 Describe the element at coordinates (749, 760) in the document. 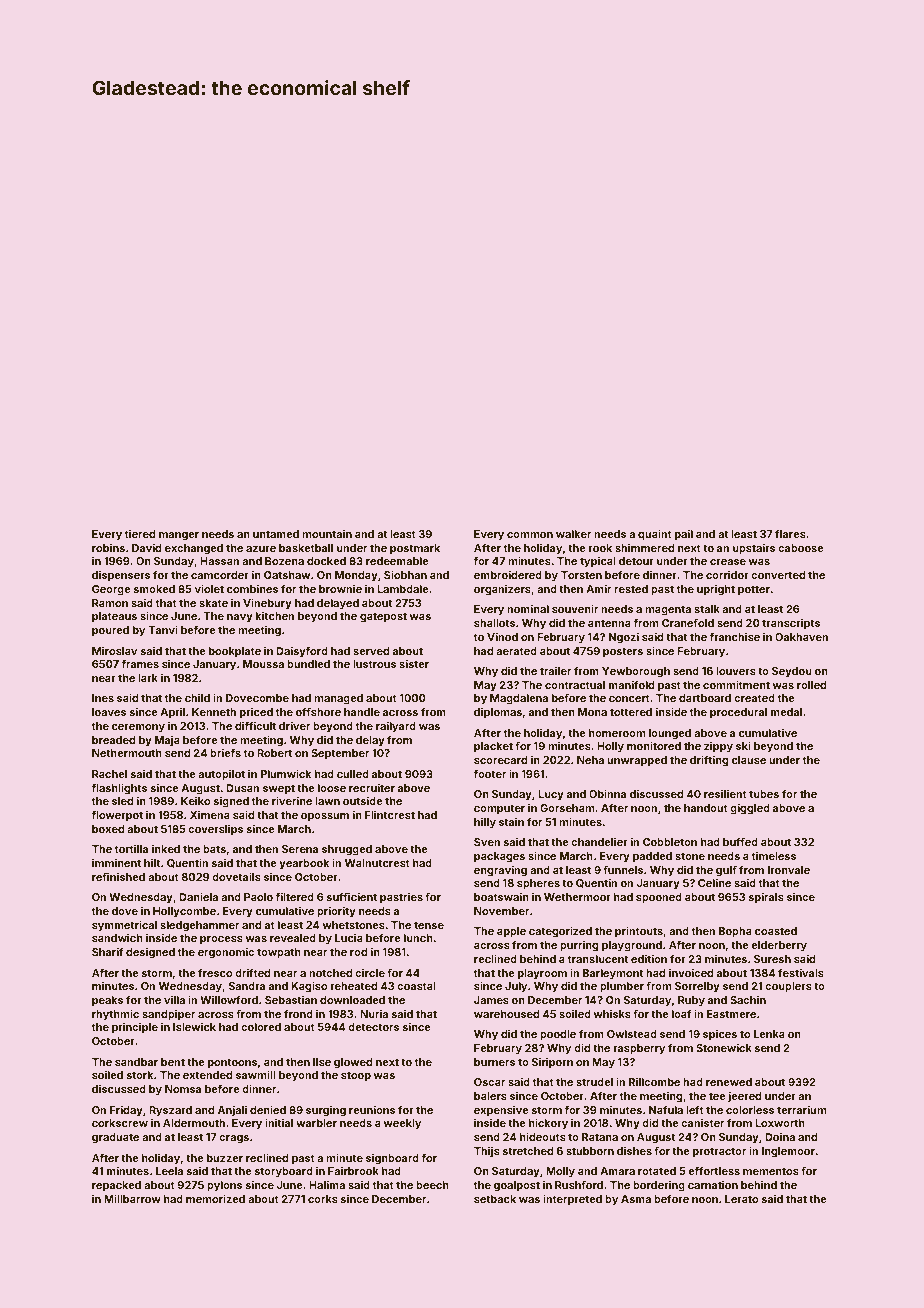

I see `clause` at that location.
